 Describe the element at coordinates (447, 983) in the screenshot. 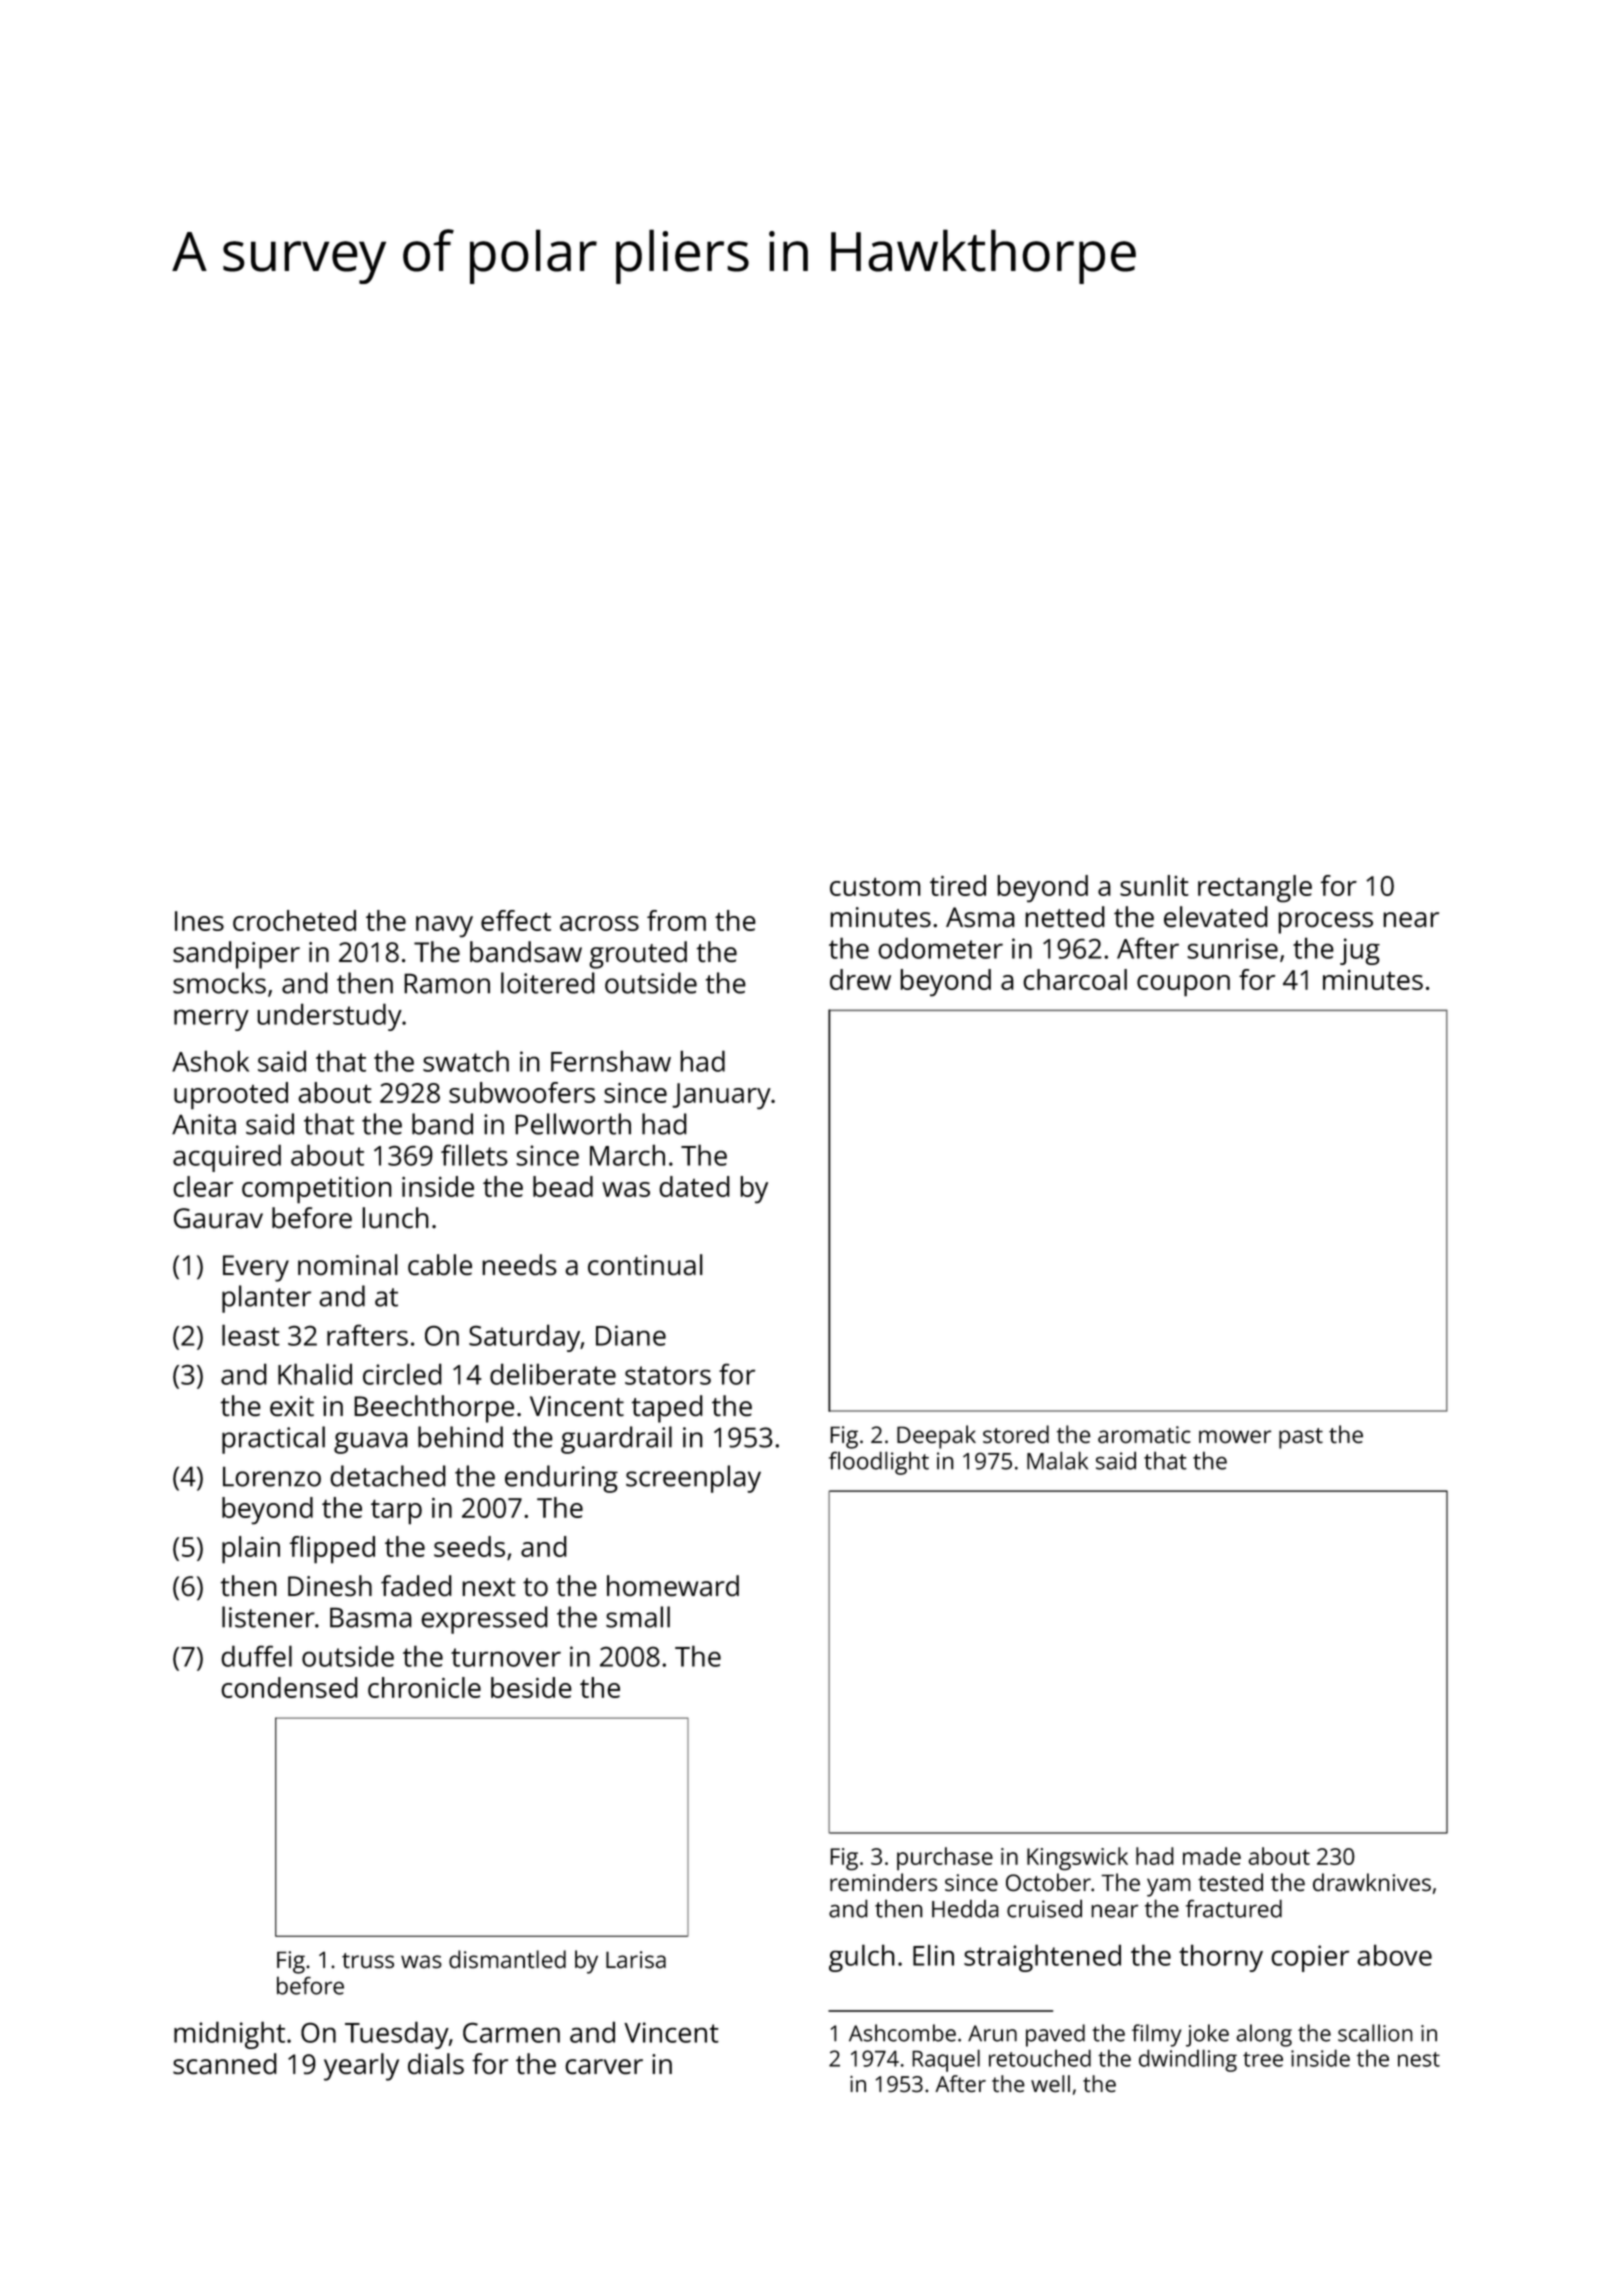

I see `Ramon` at that location.
